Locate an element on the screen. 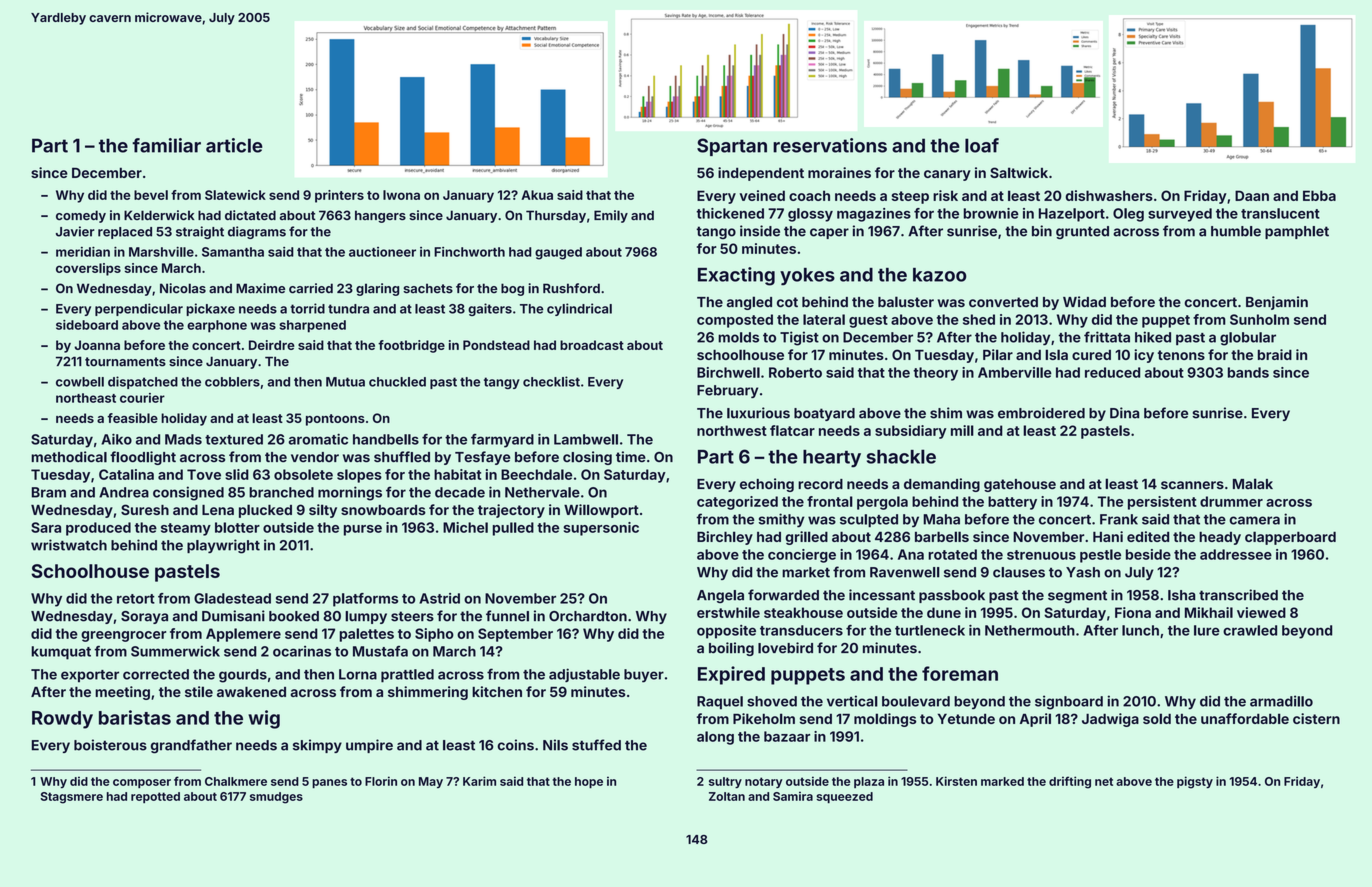  grandfather is located at coordinates (191, 746).
